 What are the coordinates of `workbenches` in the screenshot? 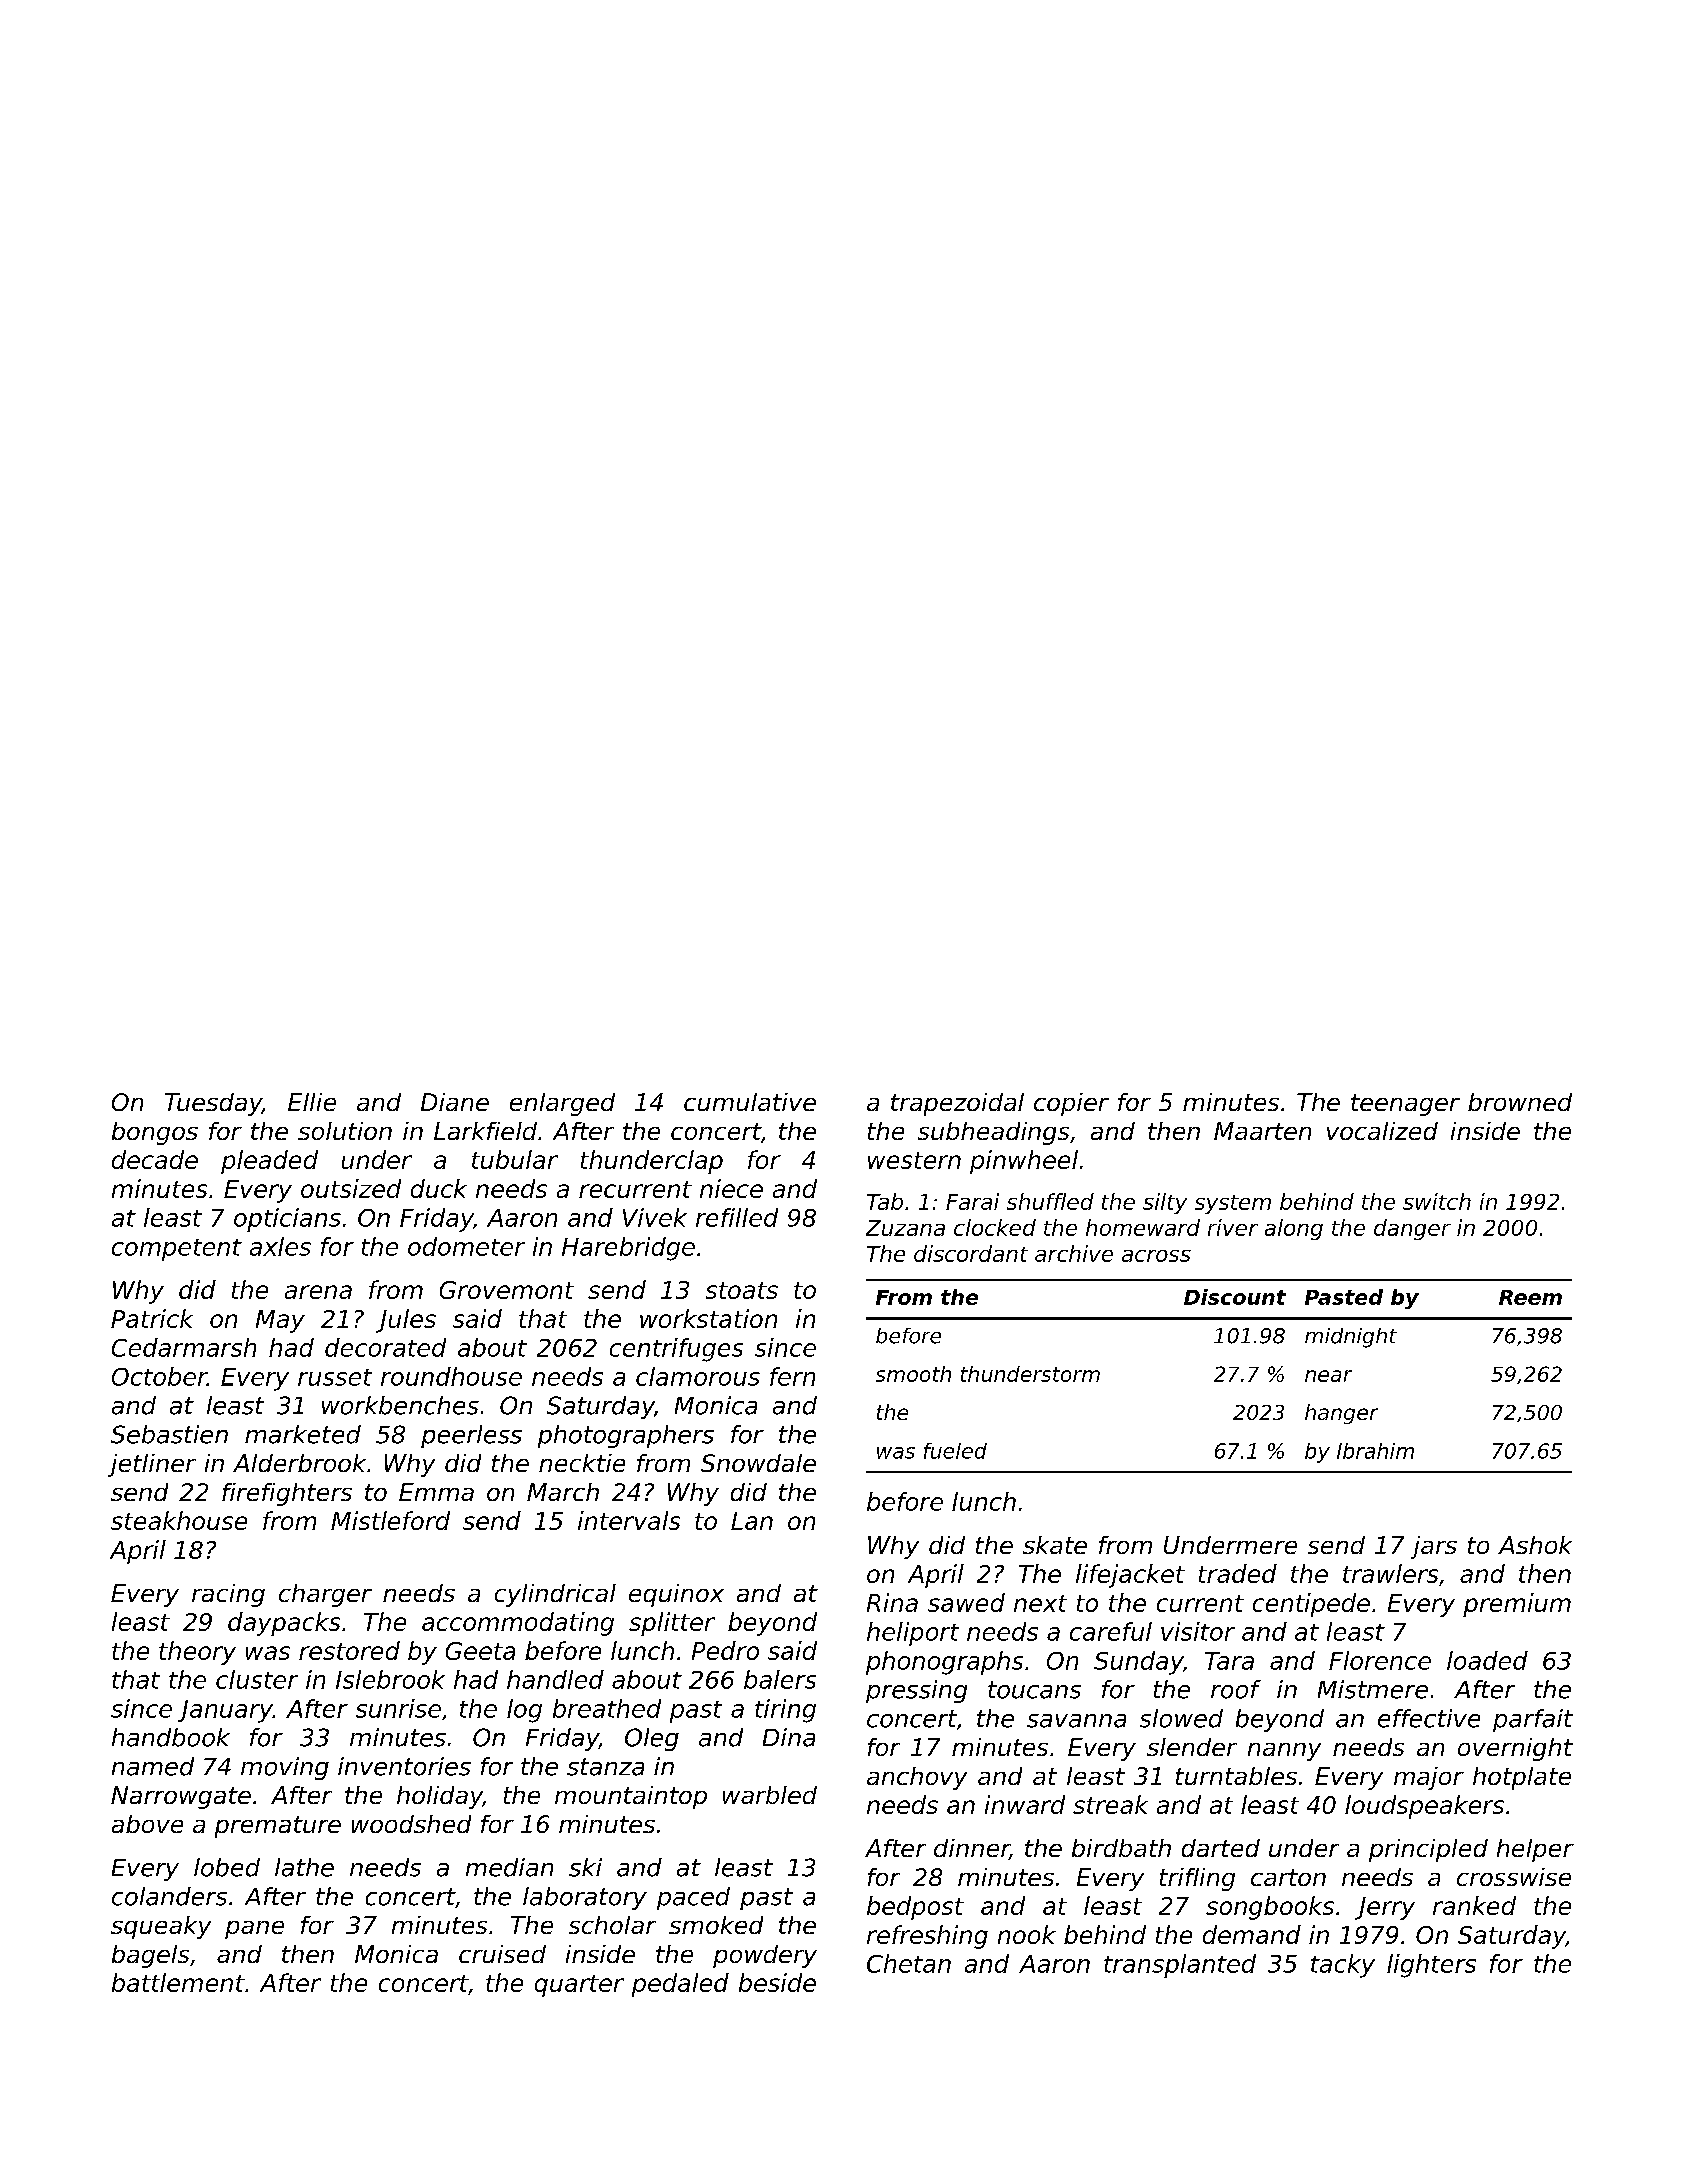 It's located at (400, 1405).
